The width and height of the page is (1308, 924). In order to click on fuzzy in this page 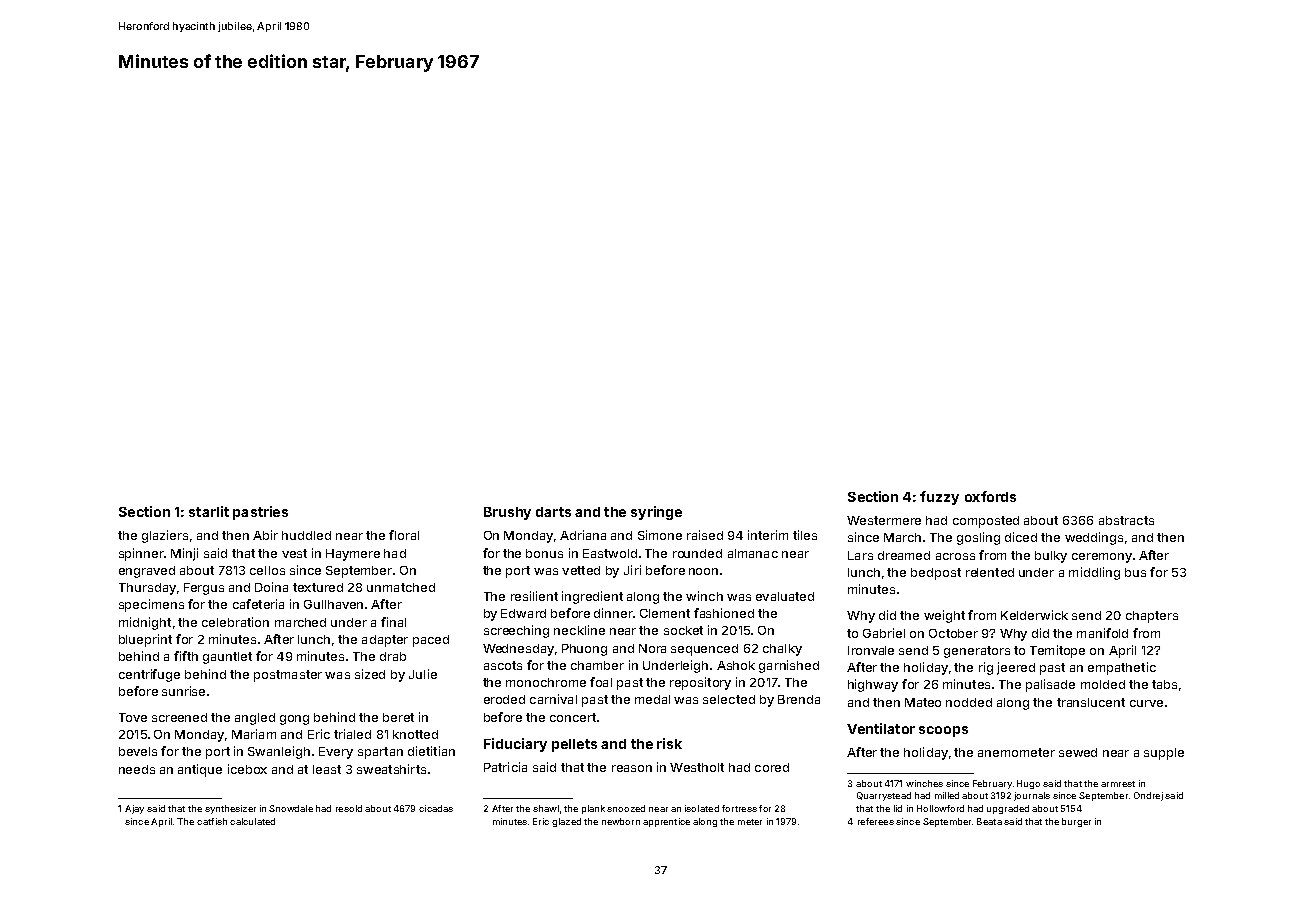, I will do `click(939, 498)`.
